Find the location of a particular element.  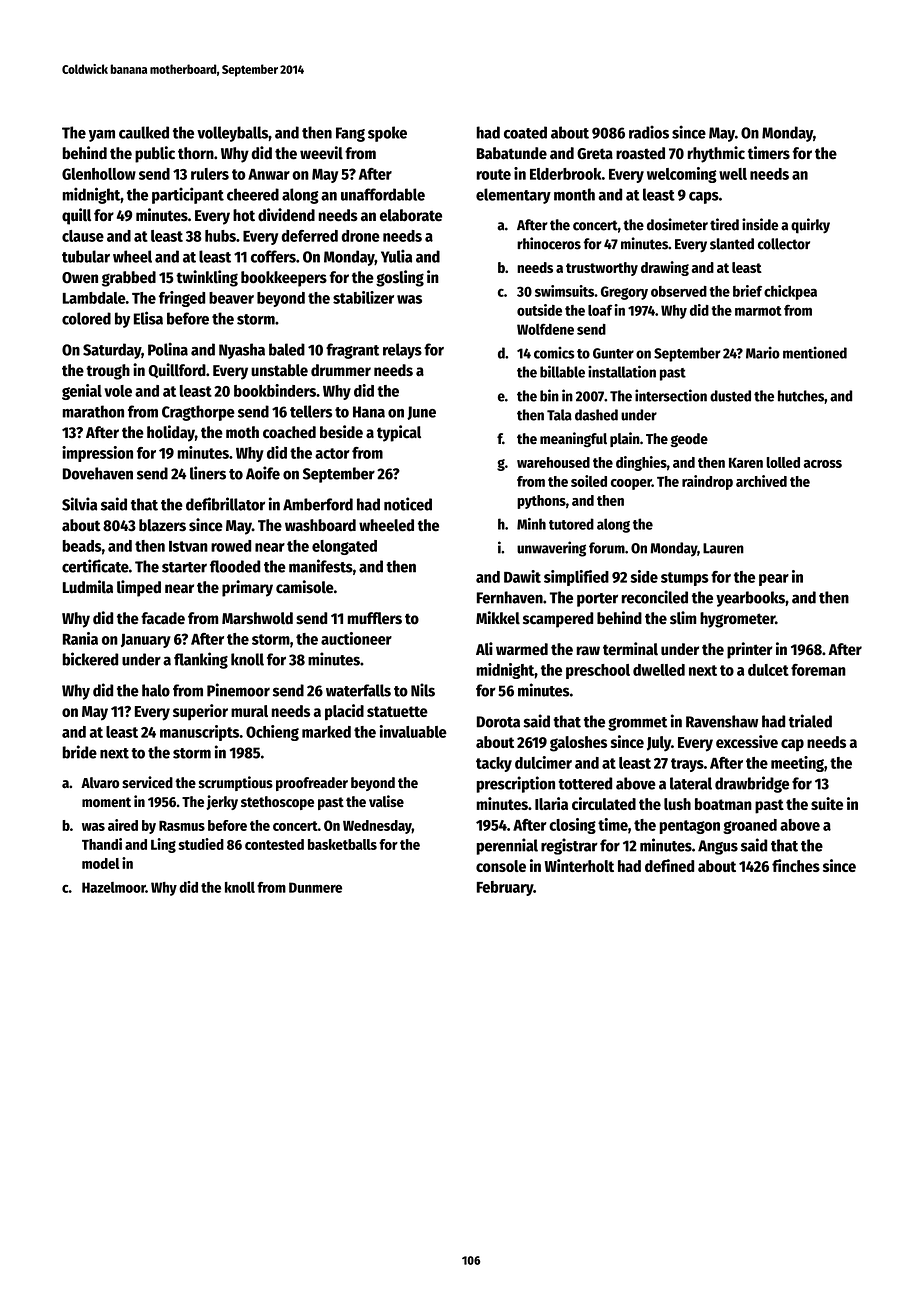

February is located at coordinates (505, 888).
